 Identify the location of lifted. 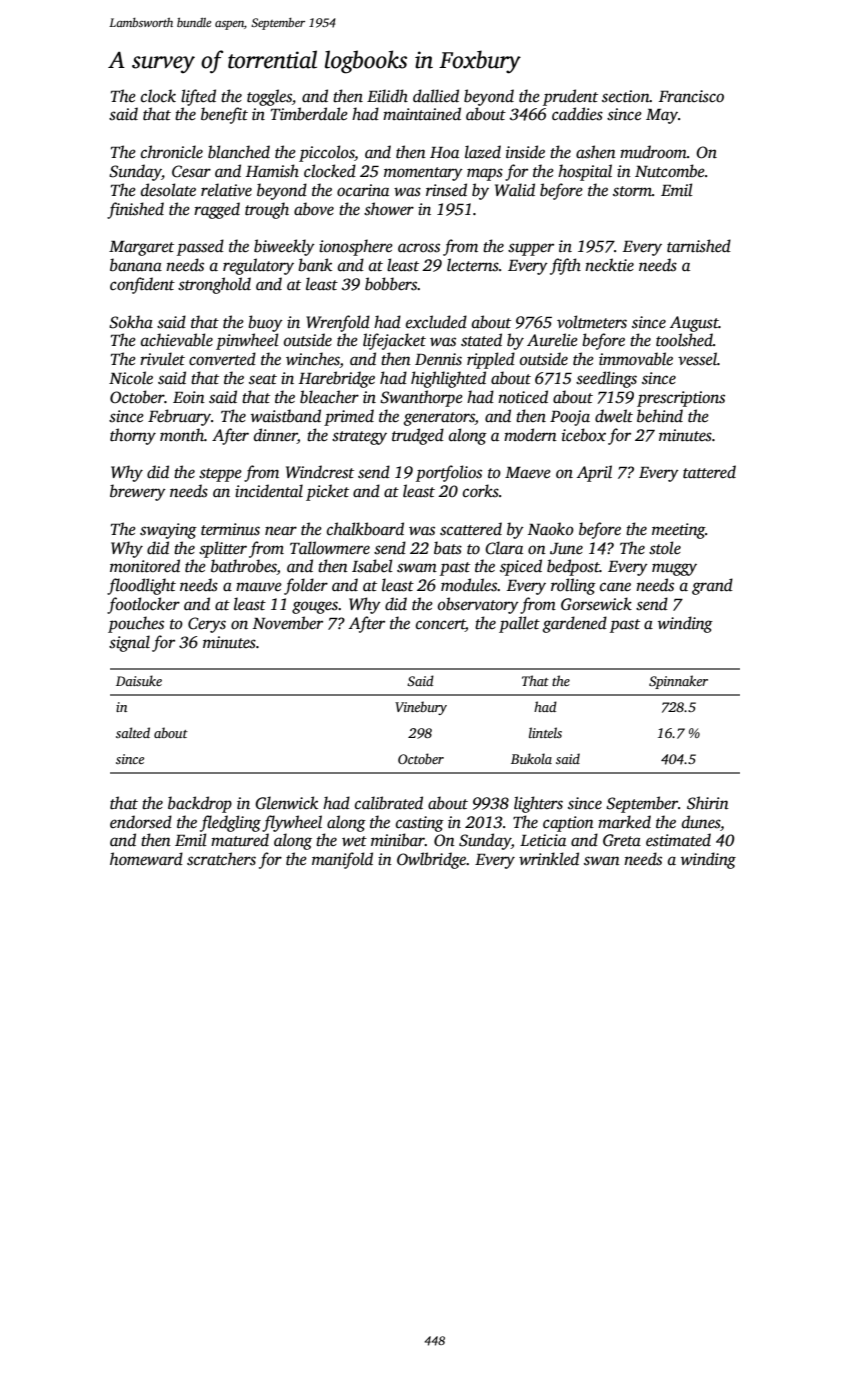
(198, 97).
